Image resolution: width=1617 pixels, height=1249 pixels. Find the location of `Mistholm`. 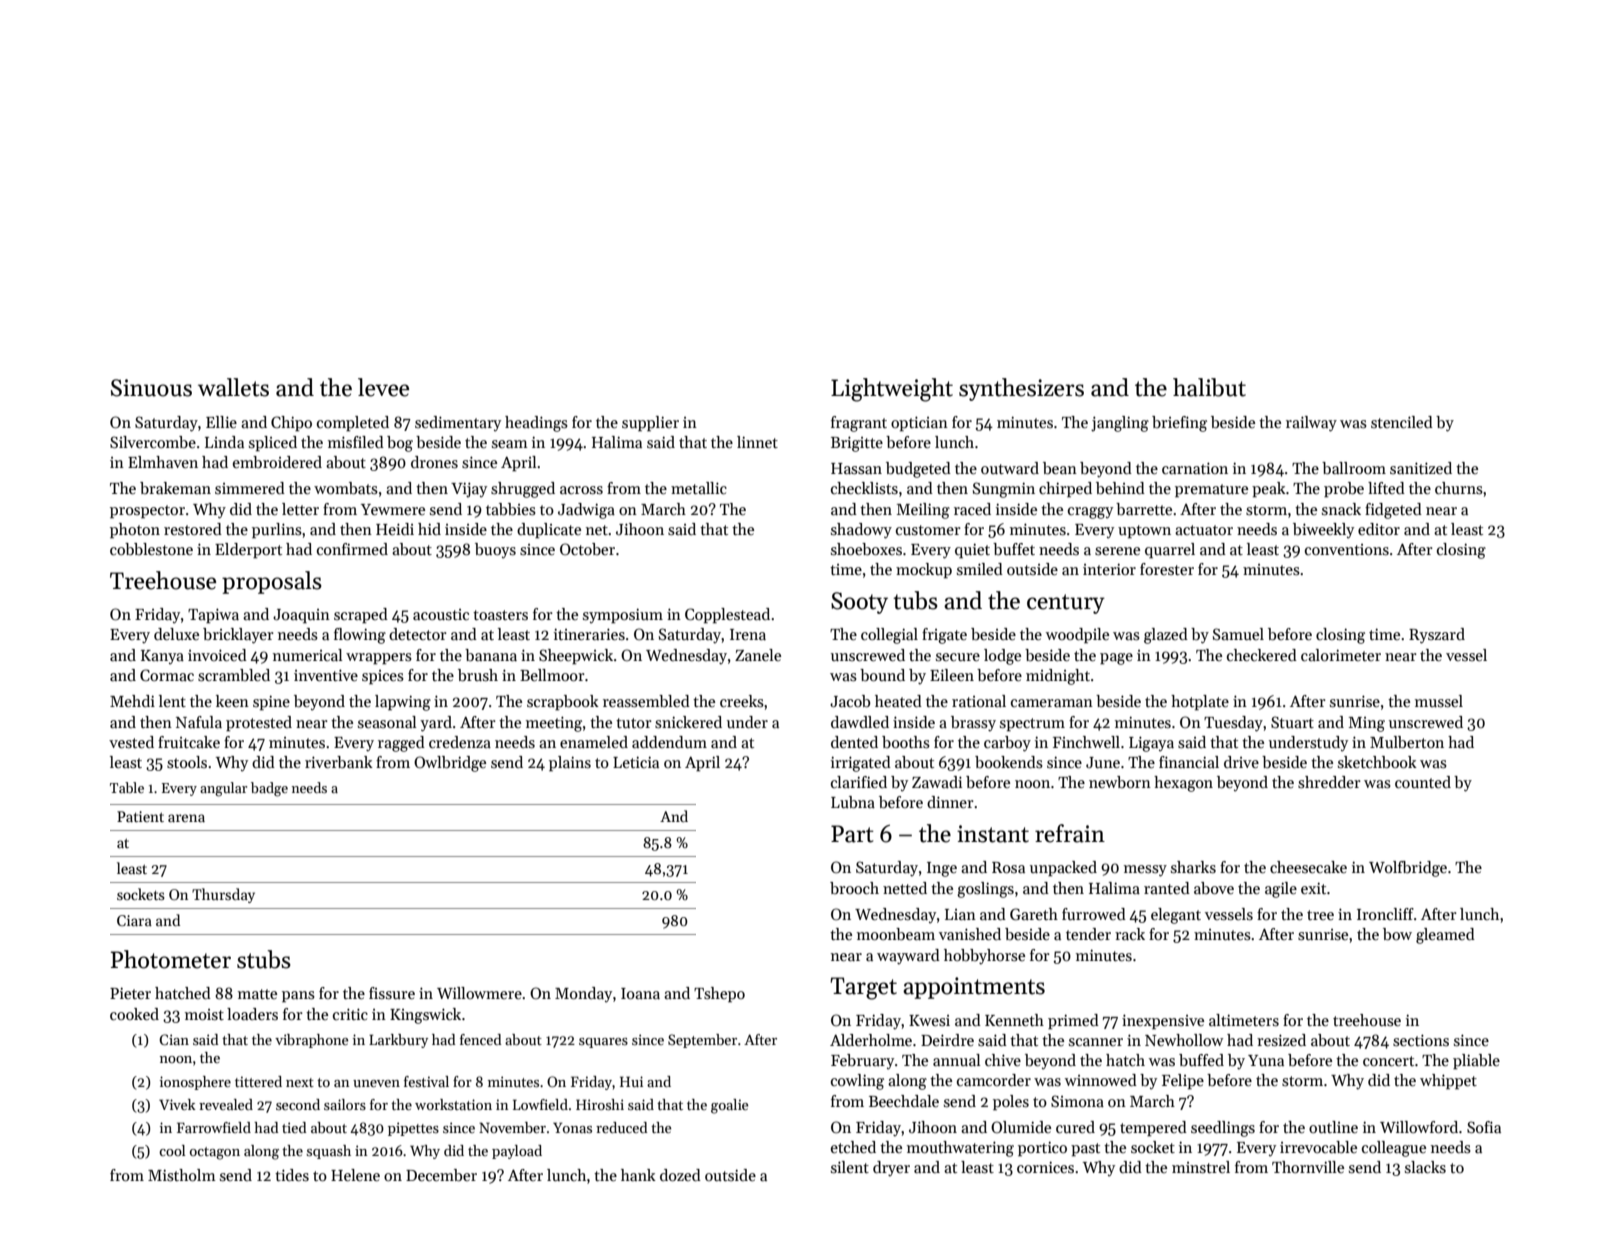

Mistholm is located at coordinates (182, 1175).
